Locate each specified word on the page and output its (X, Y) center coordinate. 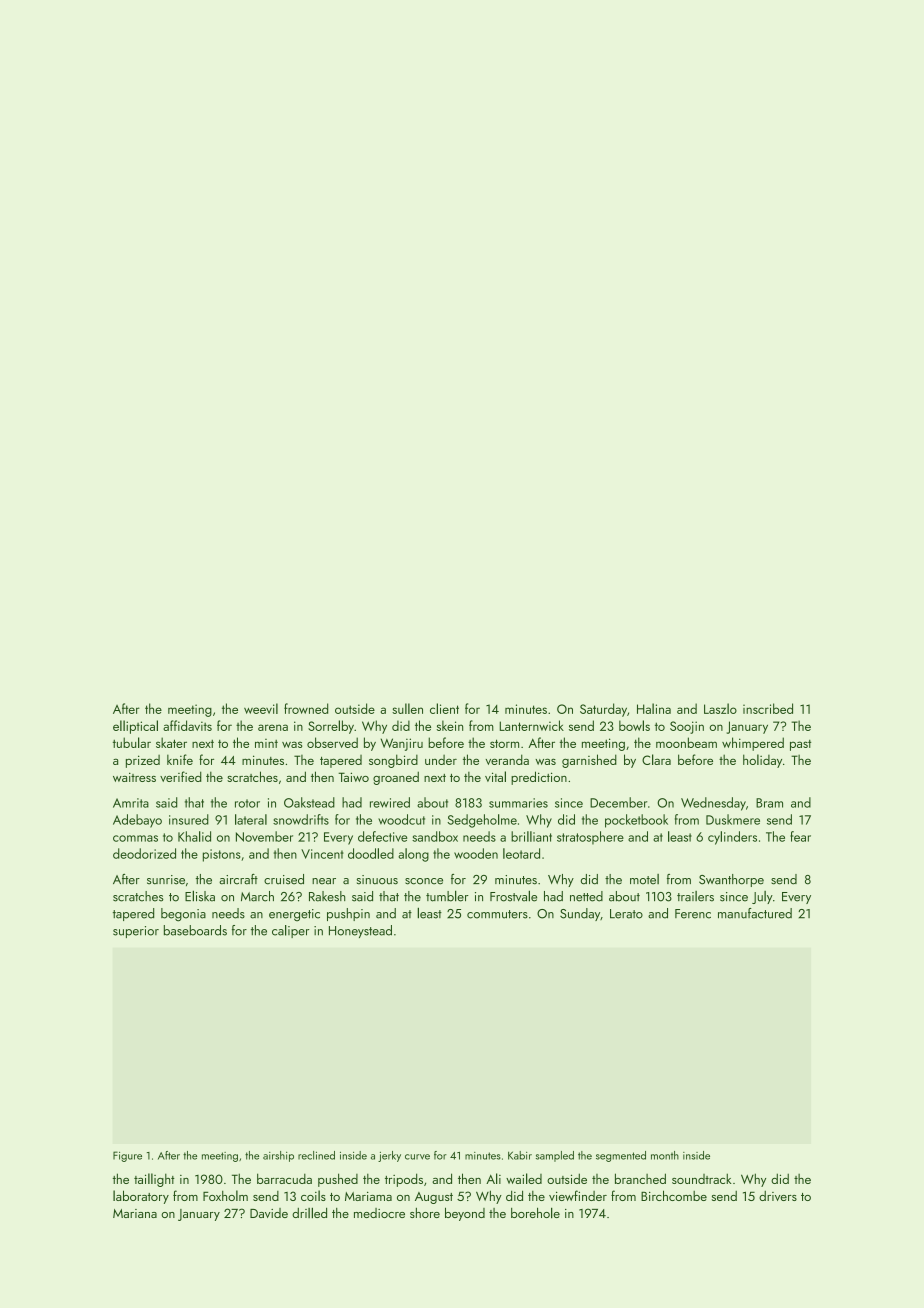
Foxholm (225, 1195)
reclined (316, 1155)
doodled (371, 853)
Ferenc (693, 914)
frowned (306, 708)
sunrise (166, 880)
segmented (621, 1156)
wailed (524, 1178)
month (665, 1155)
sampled (555, 1156)
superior (136, 932)
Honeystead (360, 931)
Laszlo (720, 708)
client (444, 708)
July (762, 897)
